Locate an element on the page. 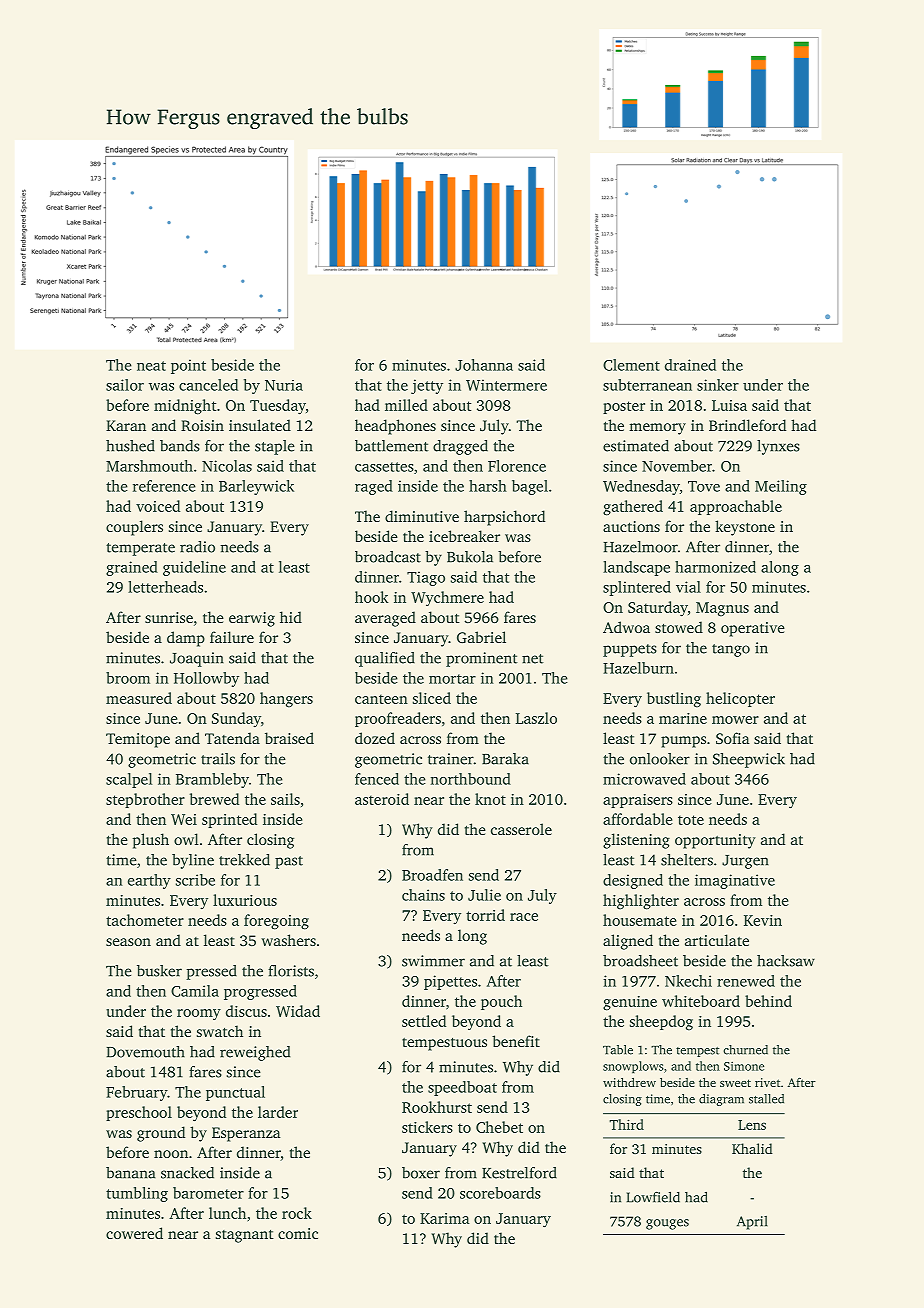 This page has height=1308, width=924. Johanna is located at coordinates (484, 365).
